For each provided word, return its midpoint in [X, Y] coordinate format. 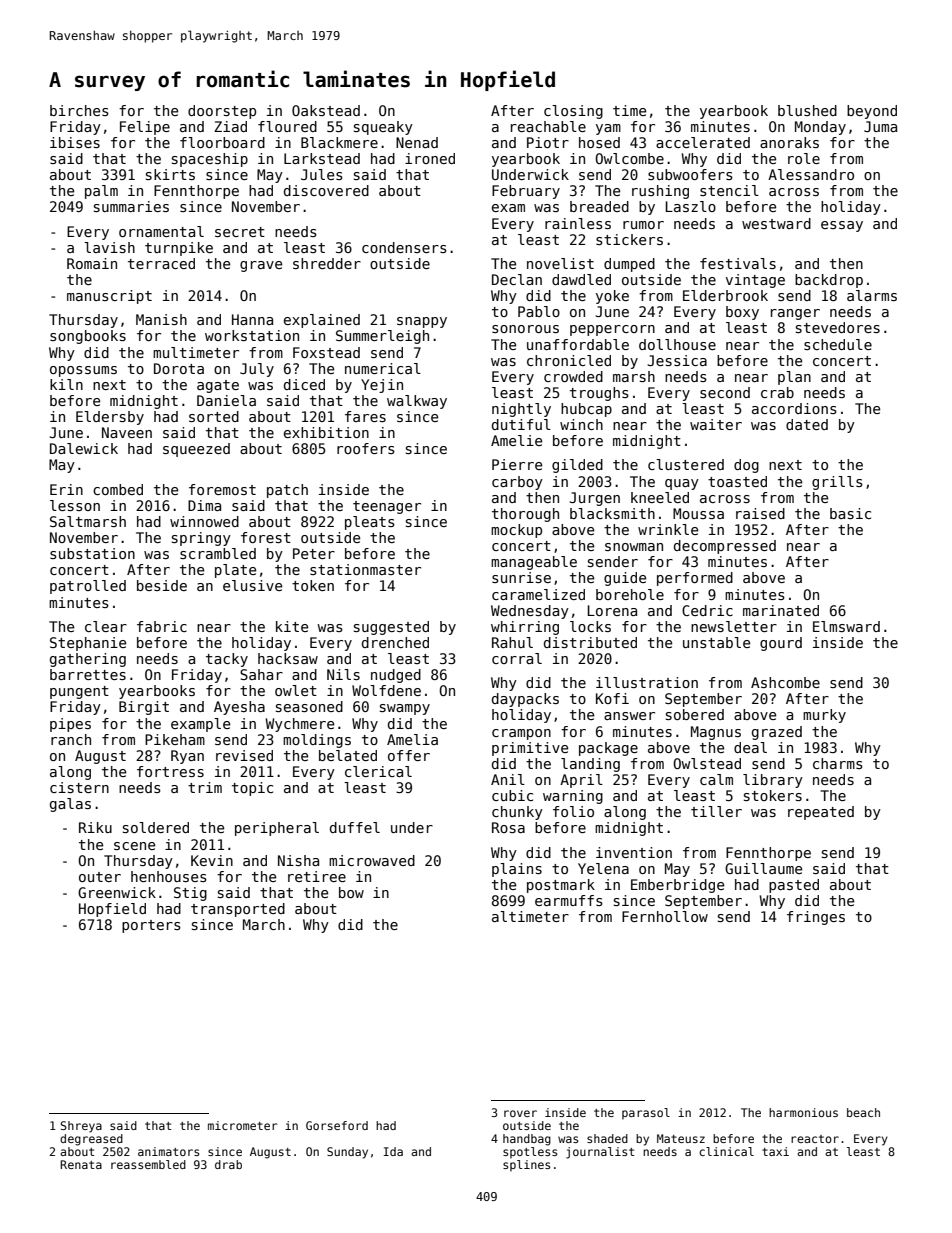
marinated [781, 610]
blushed [807, 110]
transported [238, 910]
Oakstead [326, 110]
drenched [395, 642]
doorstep [222, 112]
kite [292, 626]
